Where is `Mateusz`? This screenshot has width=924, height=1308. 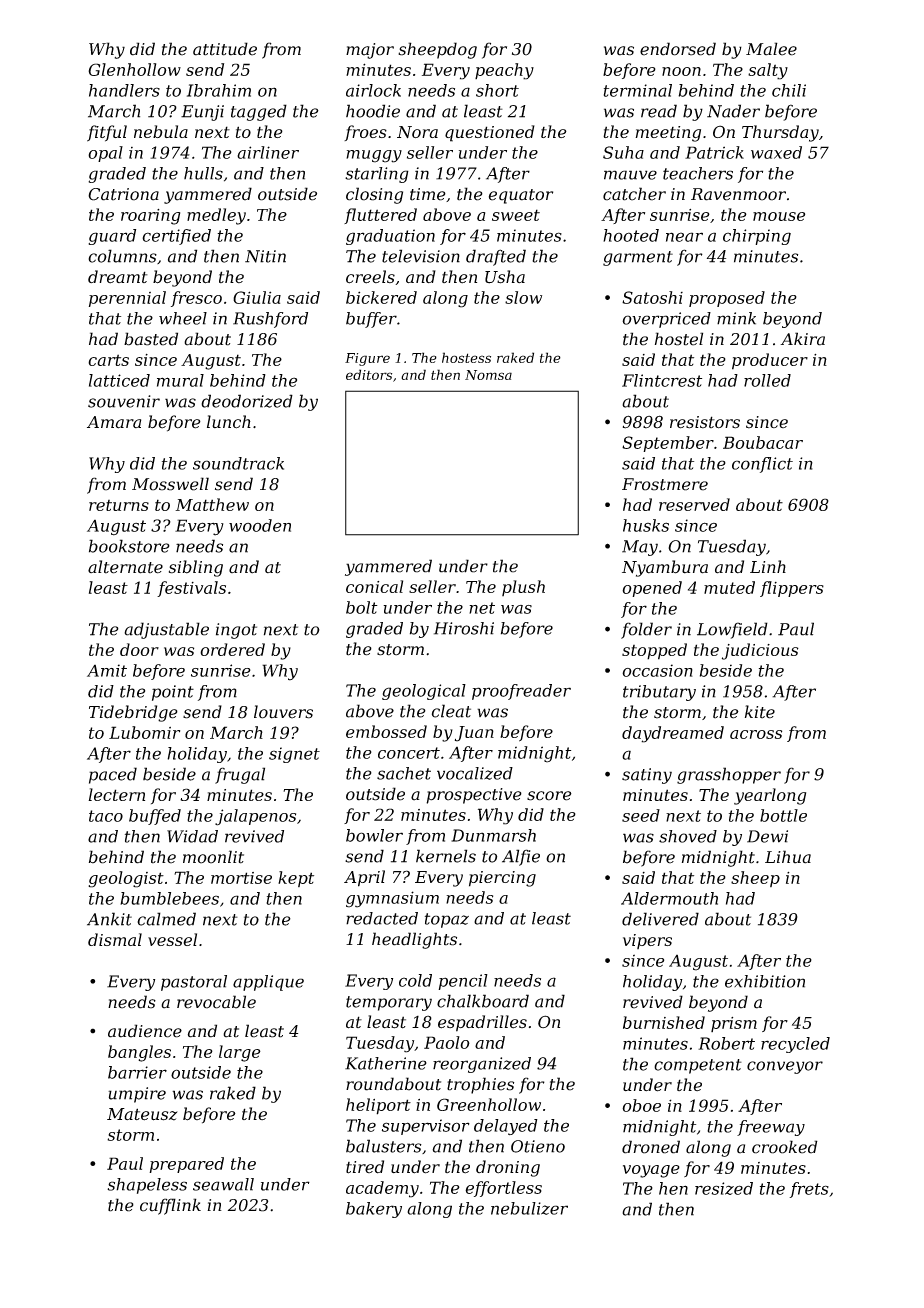
Mateusz is located at coordinates (142, 1114).
